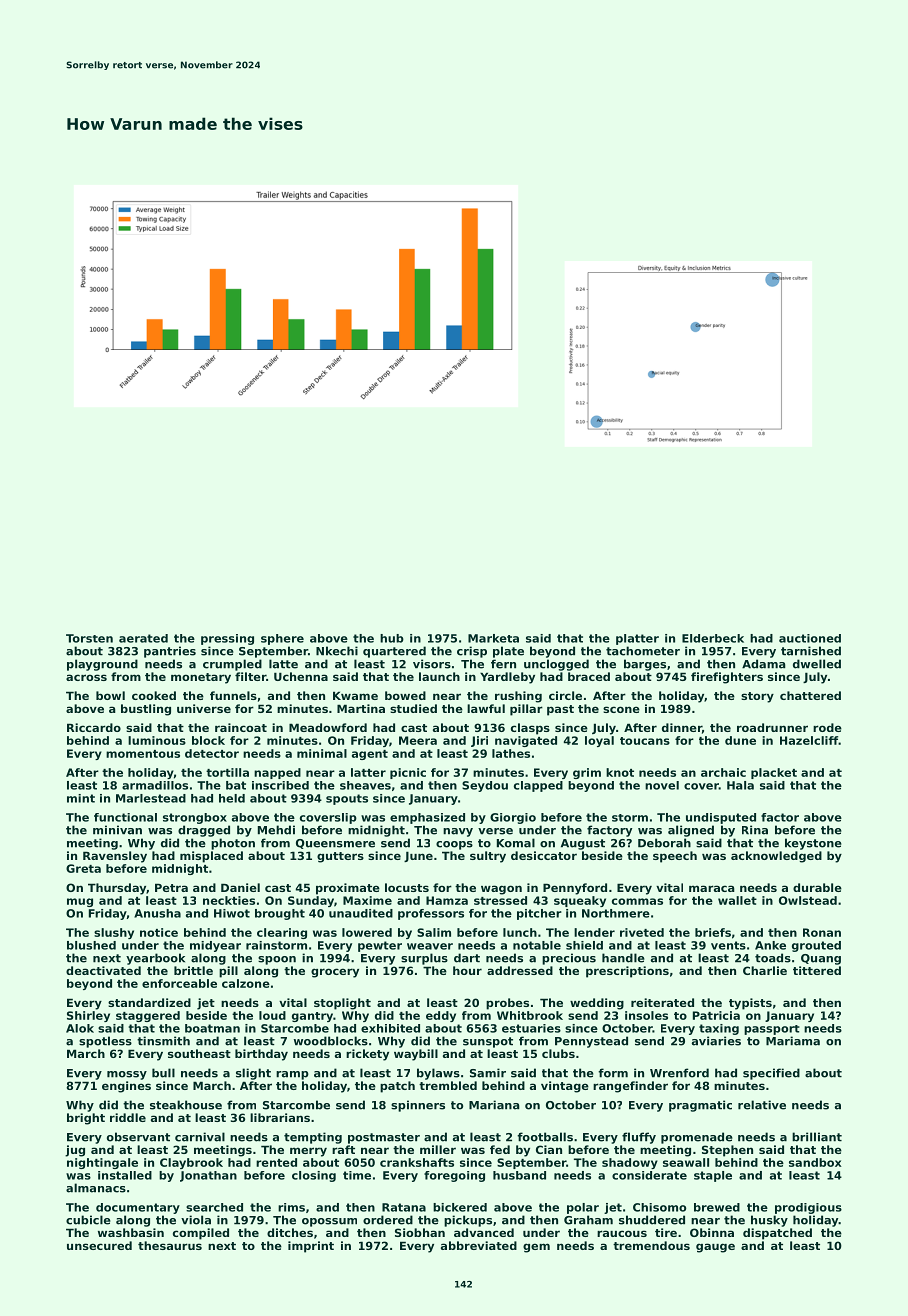  What do you see at coordinates (675, 857) in the screenshot?
I see `speech` at bounding box center [675, 857].
